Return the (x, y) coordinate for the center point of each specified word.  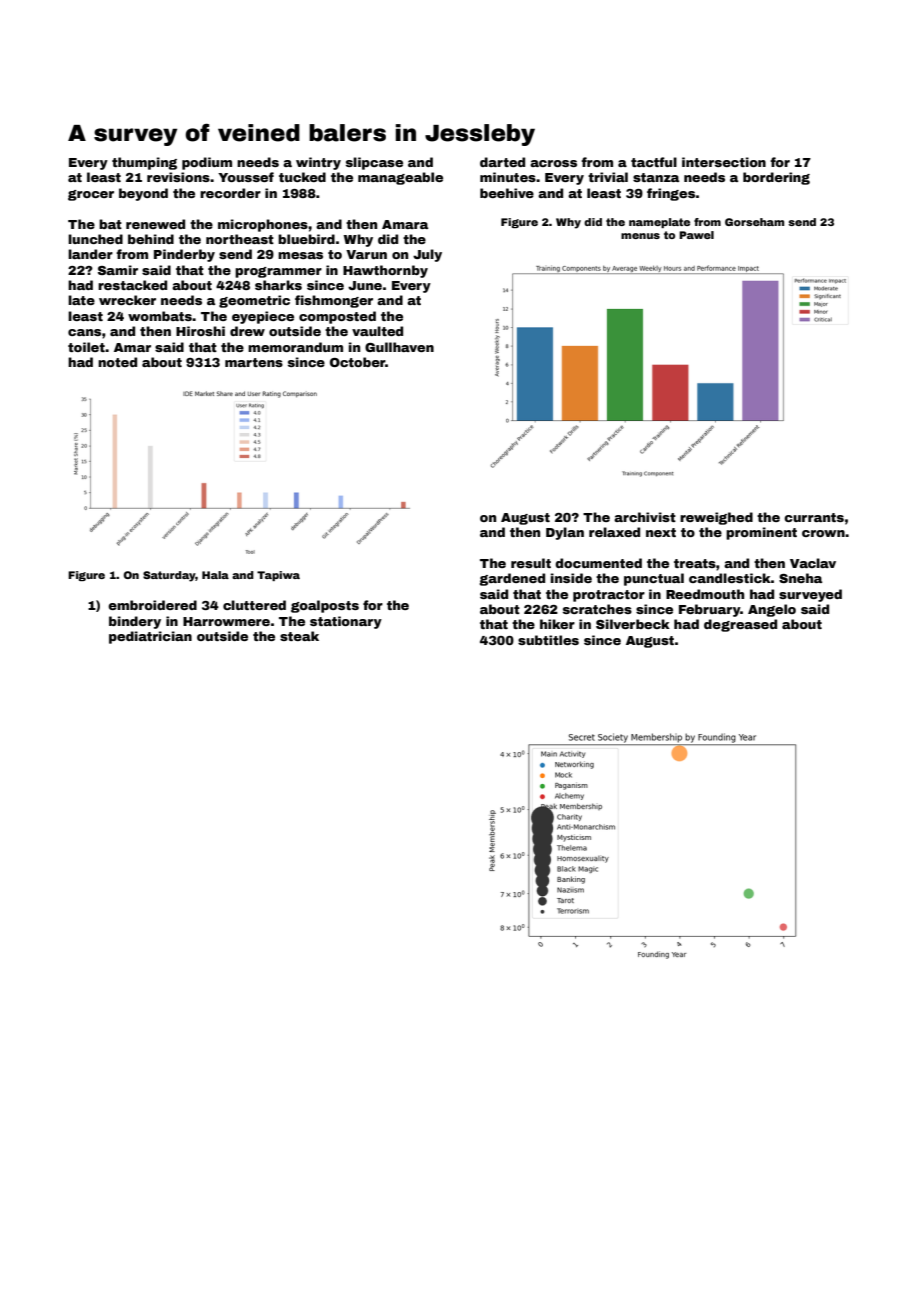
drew (247, 331)
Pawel (696, 235)
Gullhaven (399, 347)
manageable (400, 178)
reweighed (716, 518)
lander (90, 254)
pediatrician (150, 637)
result (531, 563)
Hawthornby (385, 271)
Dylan (565, 533)
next (661, 532)
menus (640, 236)
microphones (263, 225)
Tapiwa (278, 576)
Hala (215, 575)
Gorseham (754, 222)
